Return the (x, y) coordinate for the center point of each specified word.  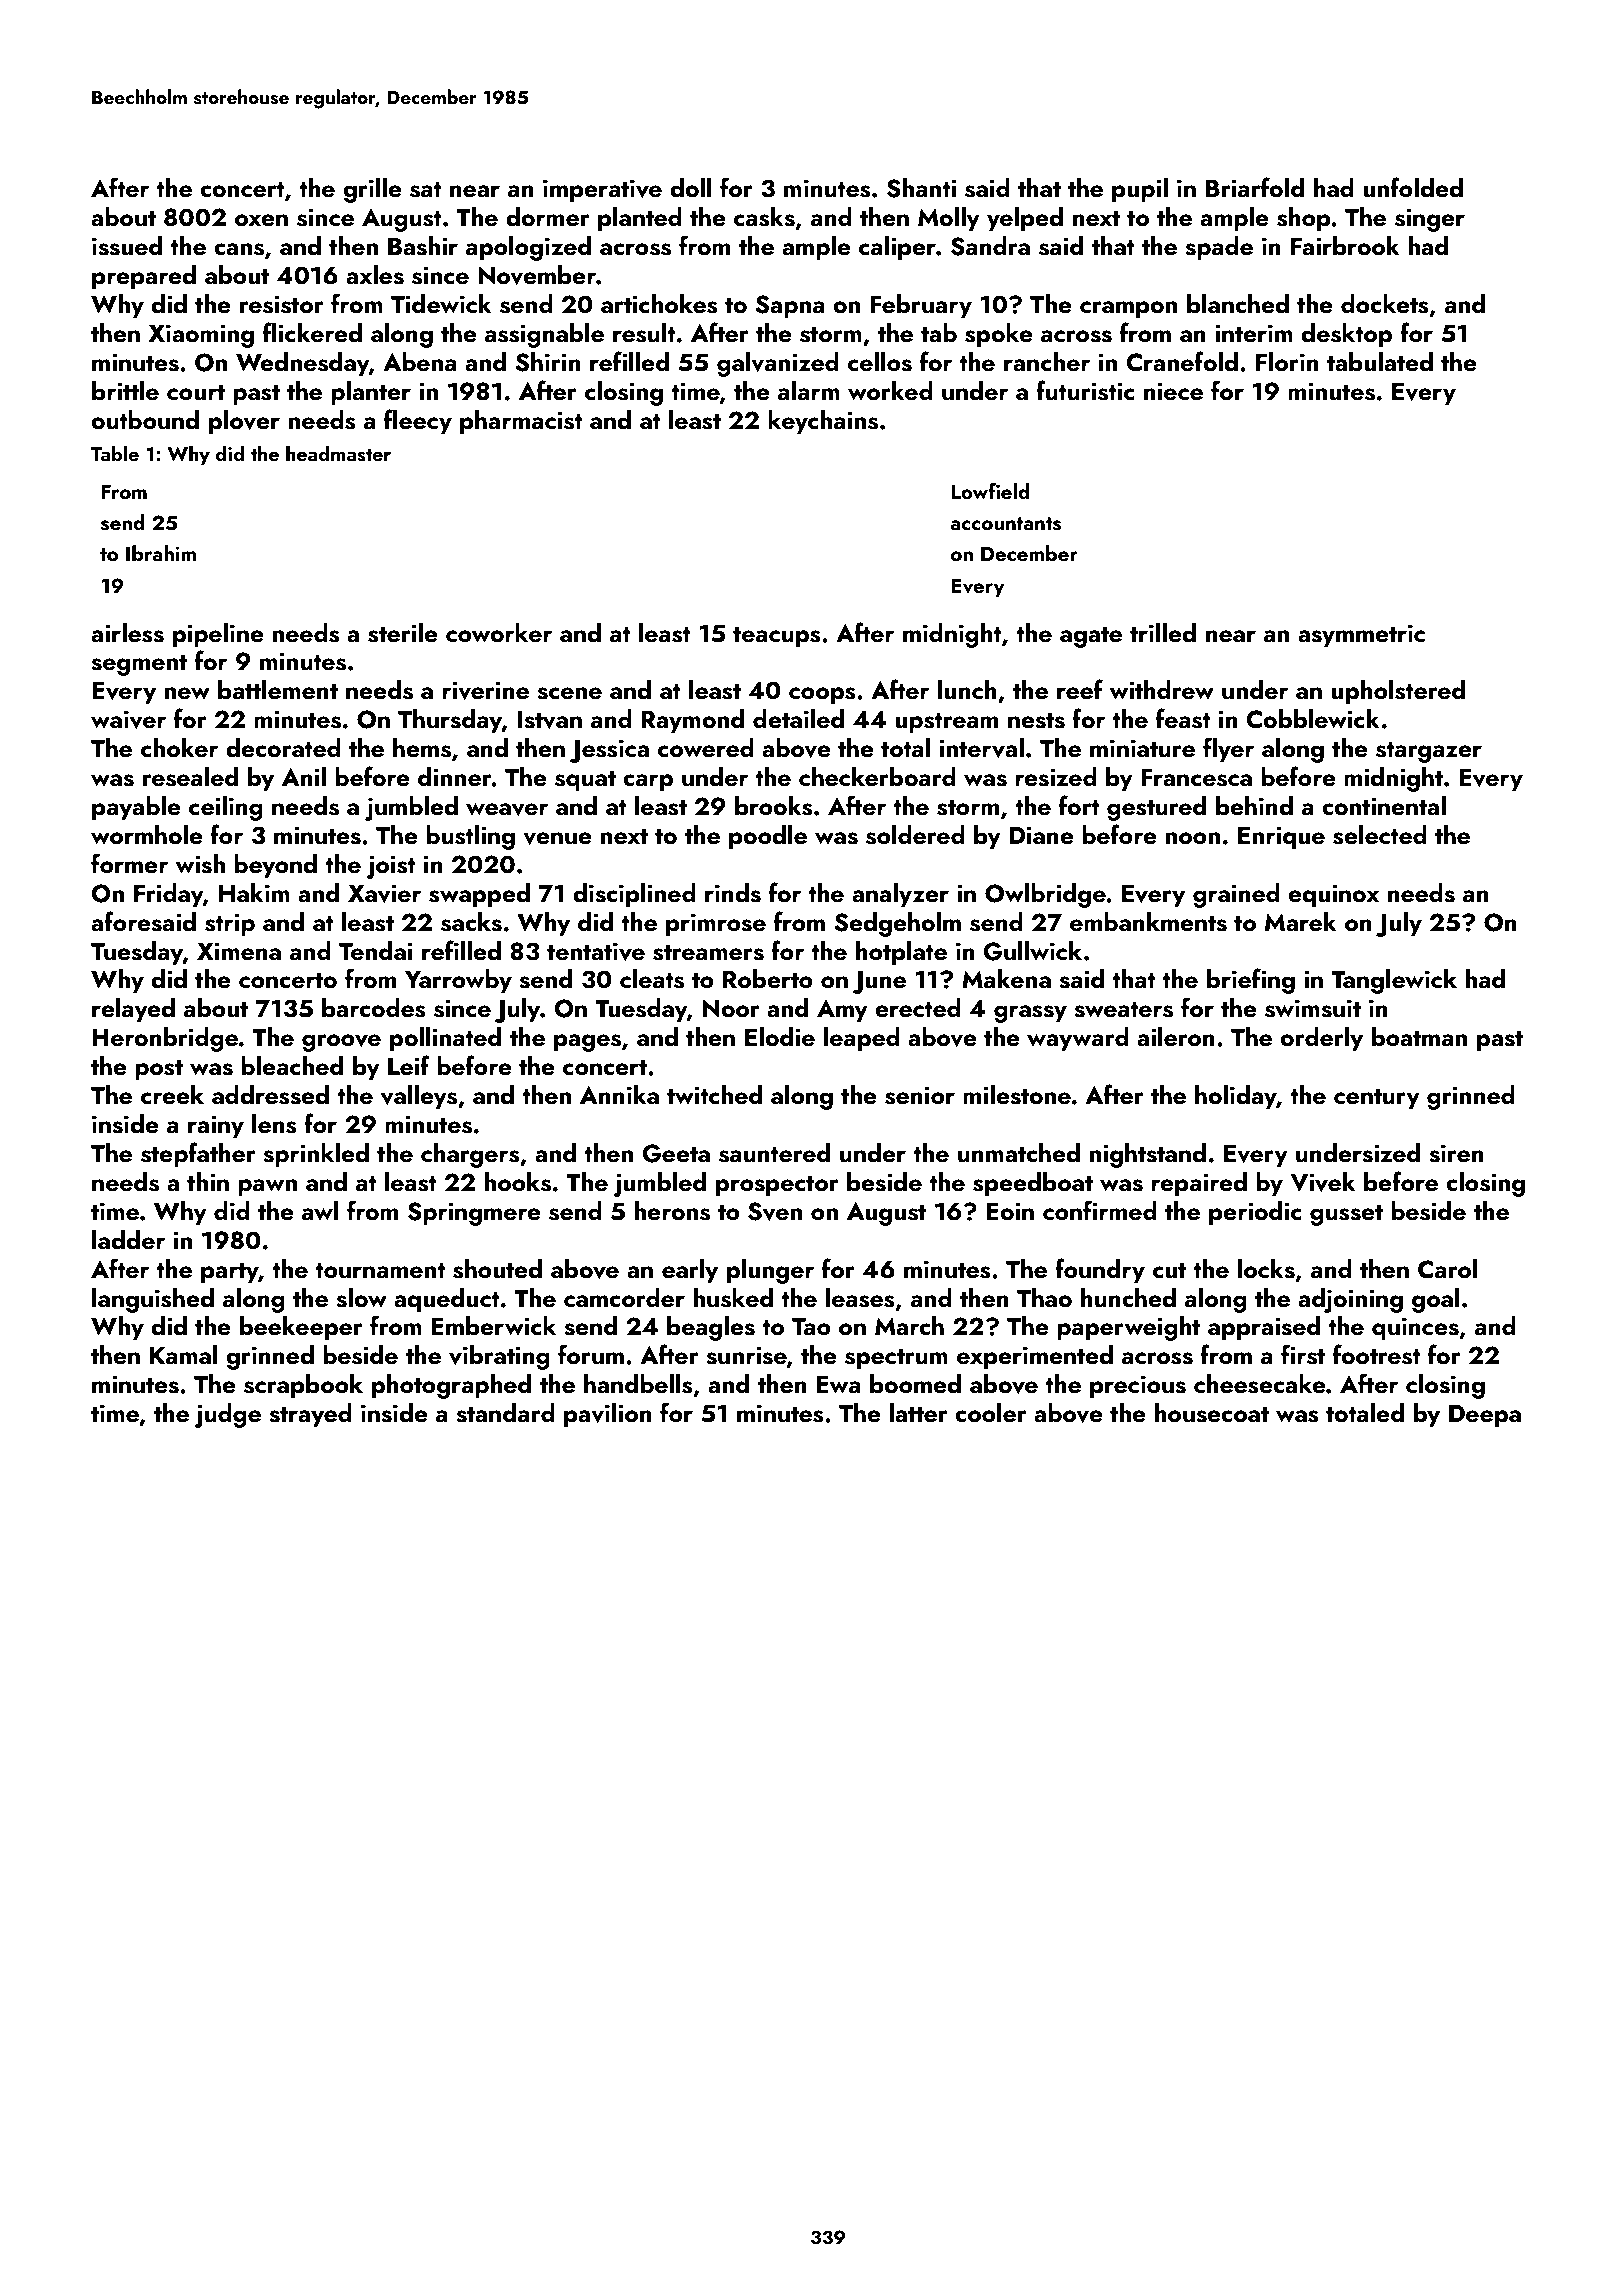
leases (860, 1298)
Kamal (184, 1354)
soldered (915, 835)
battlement (278, 690)
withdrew (1162, 690)
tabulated (1380, 362)
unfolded (1413, 187)
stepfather (198, 1155)
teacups (777, 637)
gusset (1346, 1215)
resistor (282, 304)
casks (764, 217)
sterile (403, 633)
